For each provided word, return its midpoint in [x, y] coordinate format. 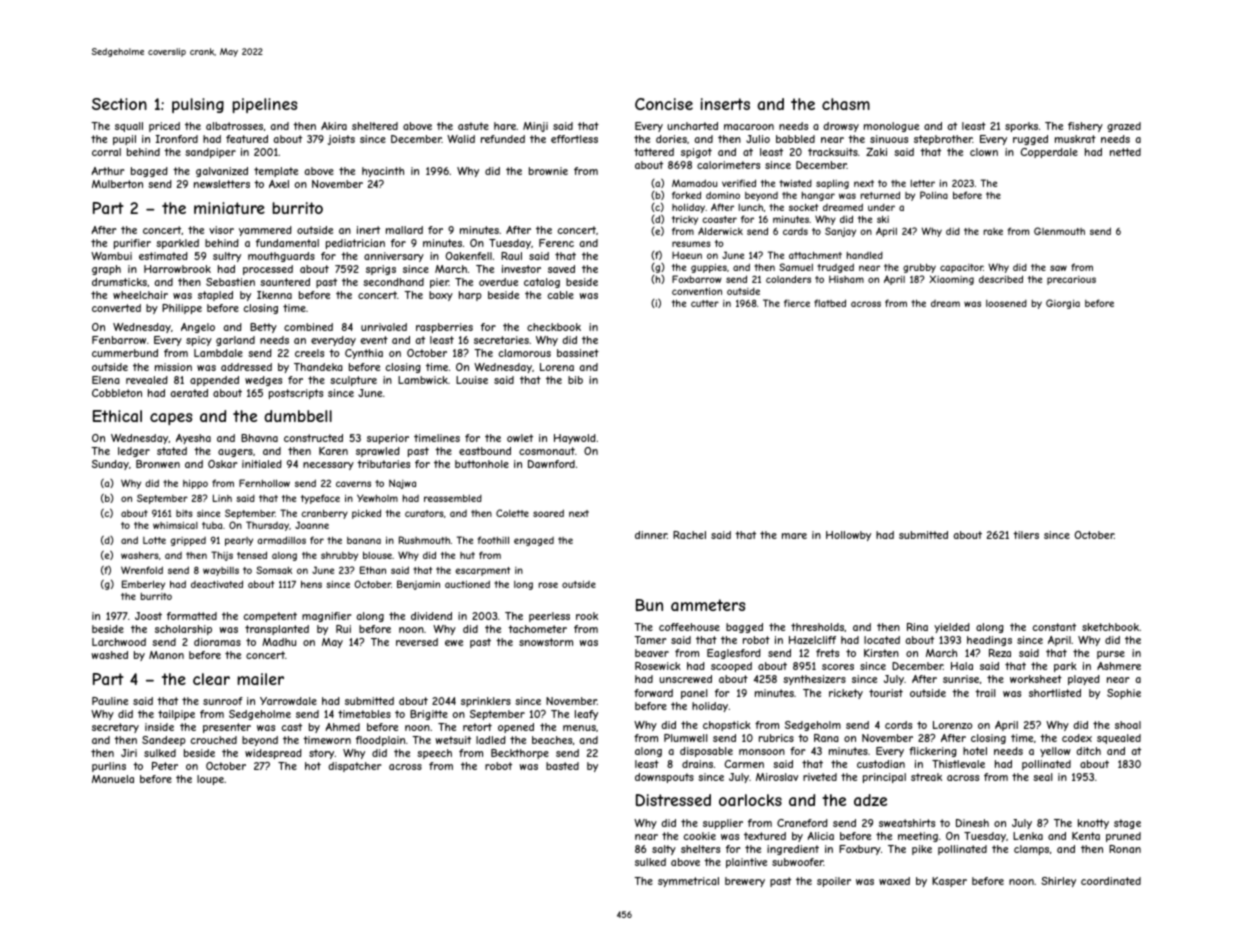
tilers [1026, 535]
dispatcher [355, 767]
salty [664, 850]
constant [1054, 627]
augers [235, 453]
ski [883, 219]
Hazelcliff [812, 640]
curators [424, 513]
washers [140, 555]
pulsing [198, 105]
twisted [795, 183]
